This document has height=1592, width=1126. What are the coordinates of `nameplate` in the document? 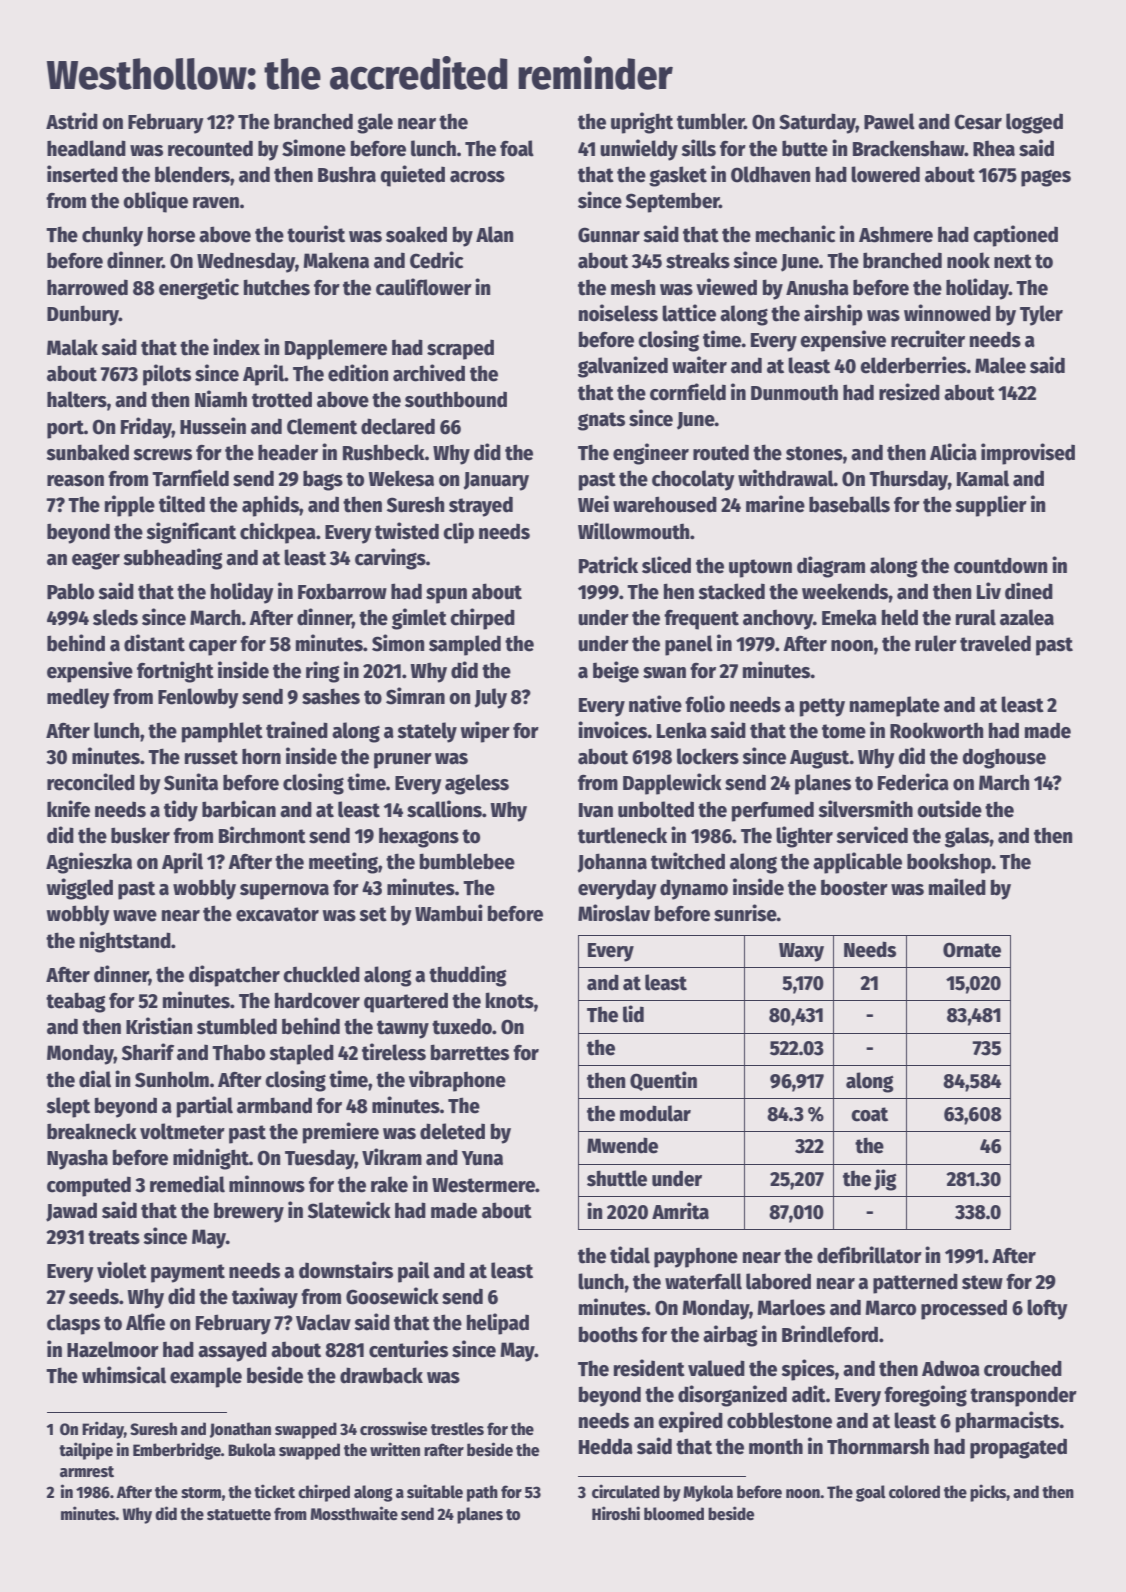 It's located at (895, 706).
